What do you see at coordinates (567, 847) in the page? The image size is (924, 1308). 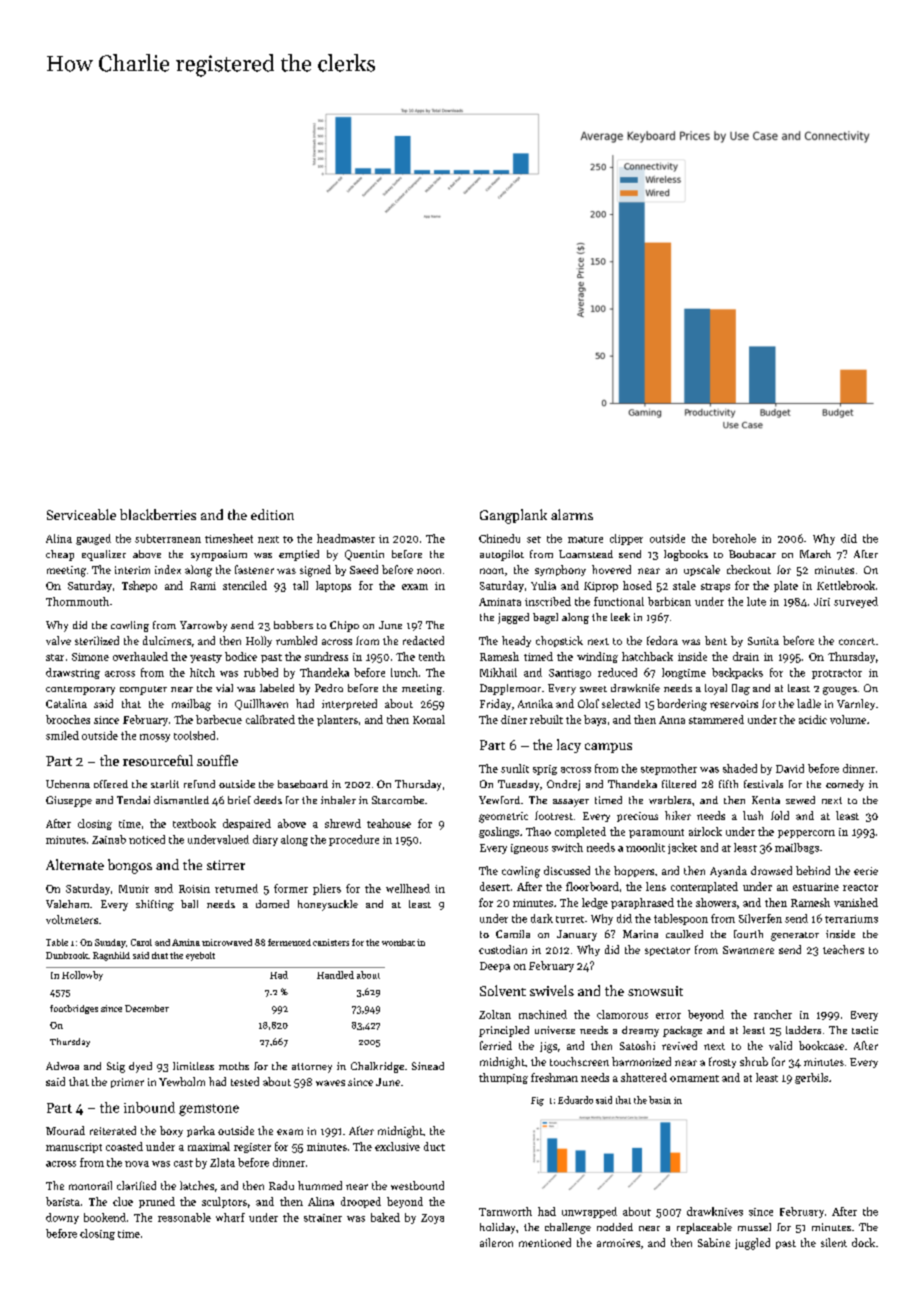 I see `switch` at bounding box center [567, 847].
